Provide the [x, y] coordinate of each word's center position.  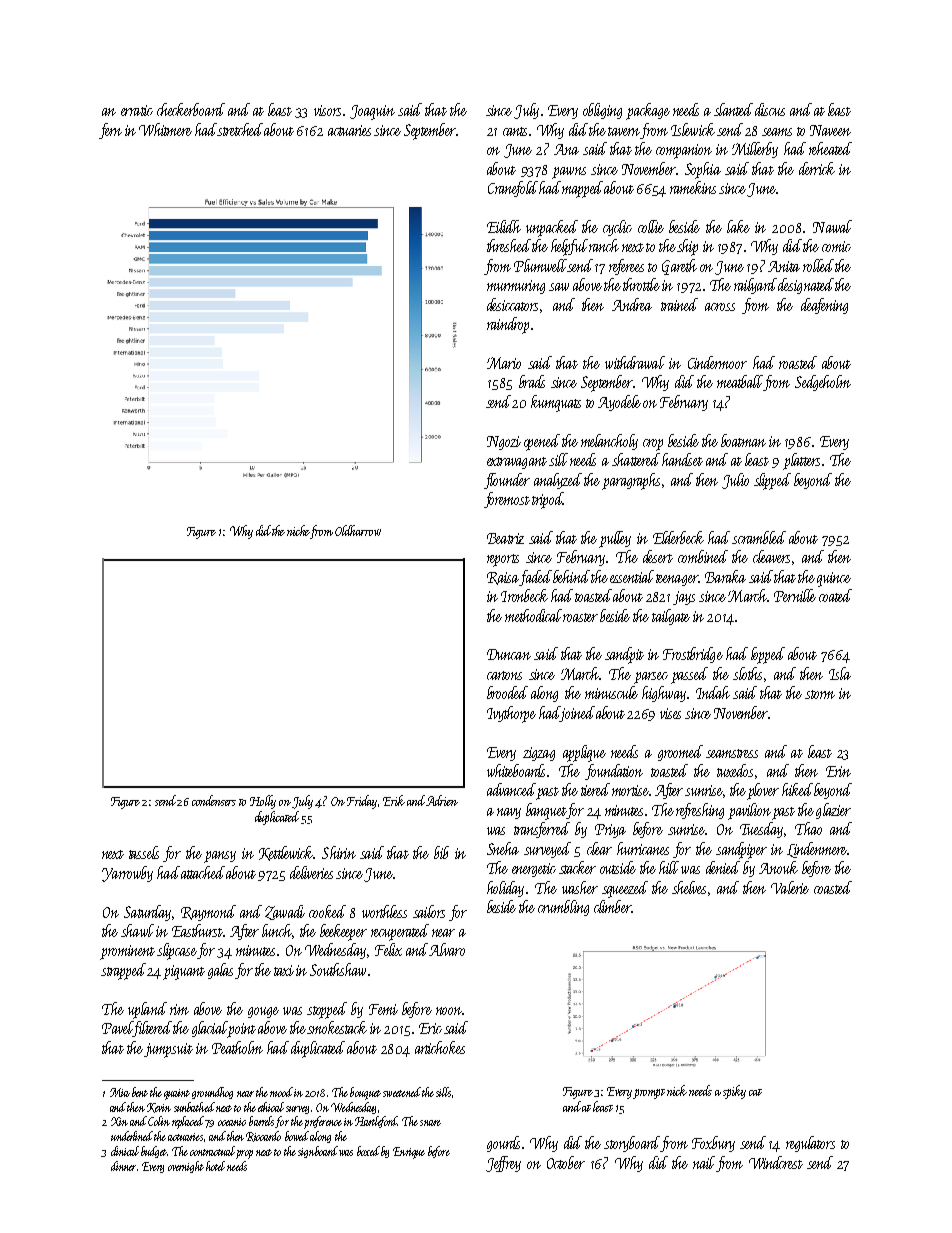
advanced [511, 789]
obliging [602, 111]
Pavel [117, 1029]
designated [806, 286]
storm [820, 694]
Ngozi [504, 443]
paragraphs [631, 481]
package [648, 111]
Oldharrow [358, 530]
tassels [144, 852]
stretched [240, 129]
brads [532, 381]
